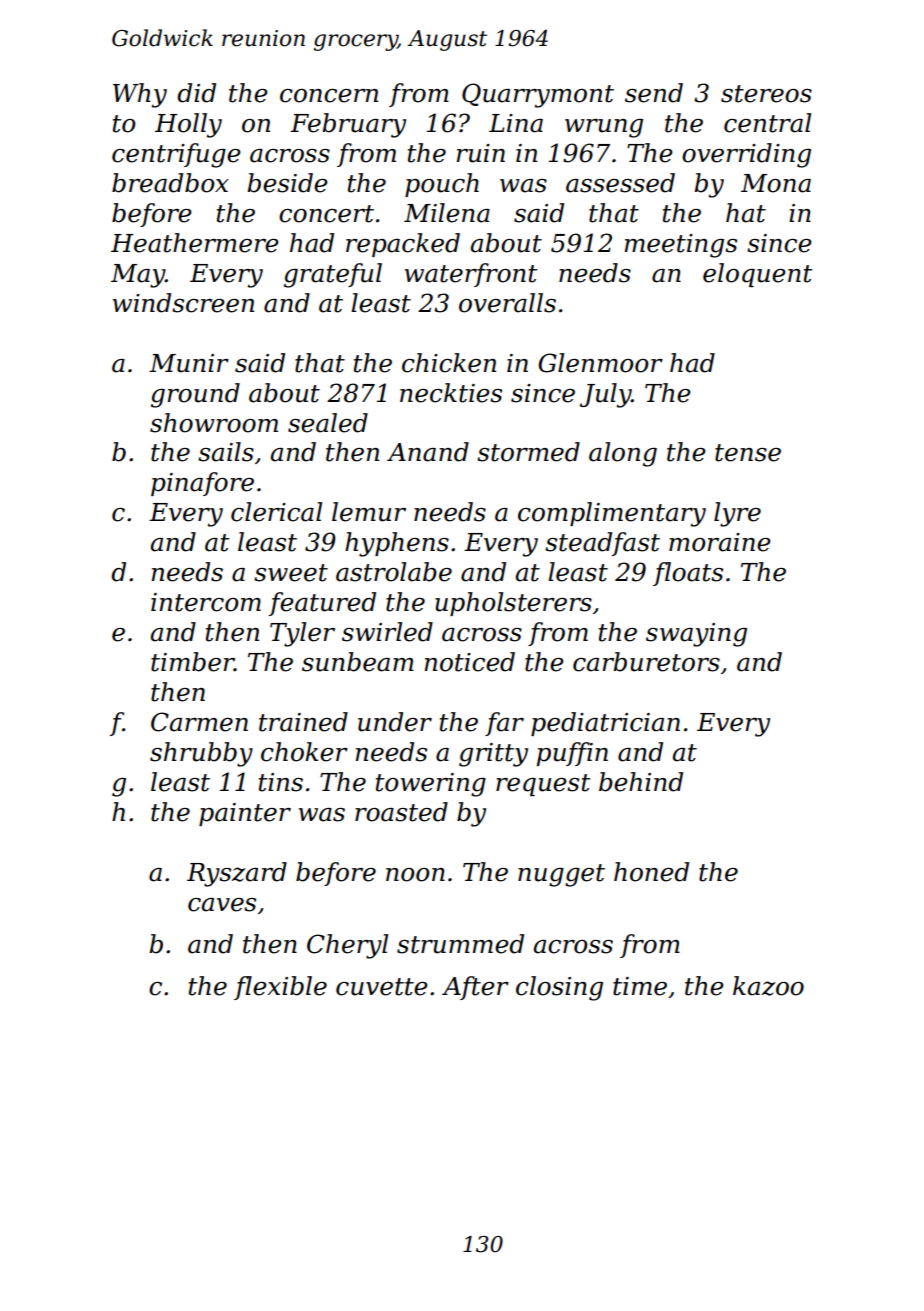 The width and height of the page is (924, 1311). What do you see at coordinates (196, 93) in the page?
I see `did` at bounding box center [196, 93].
